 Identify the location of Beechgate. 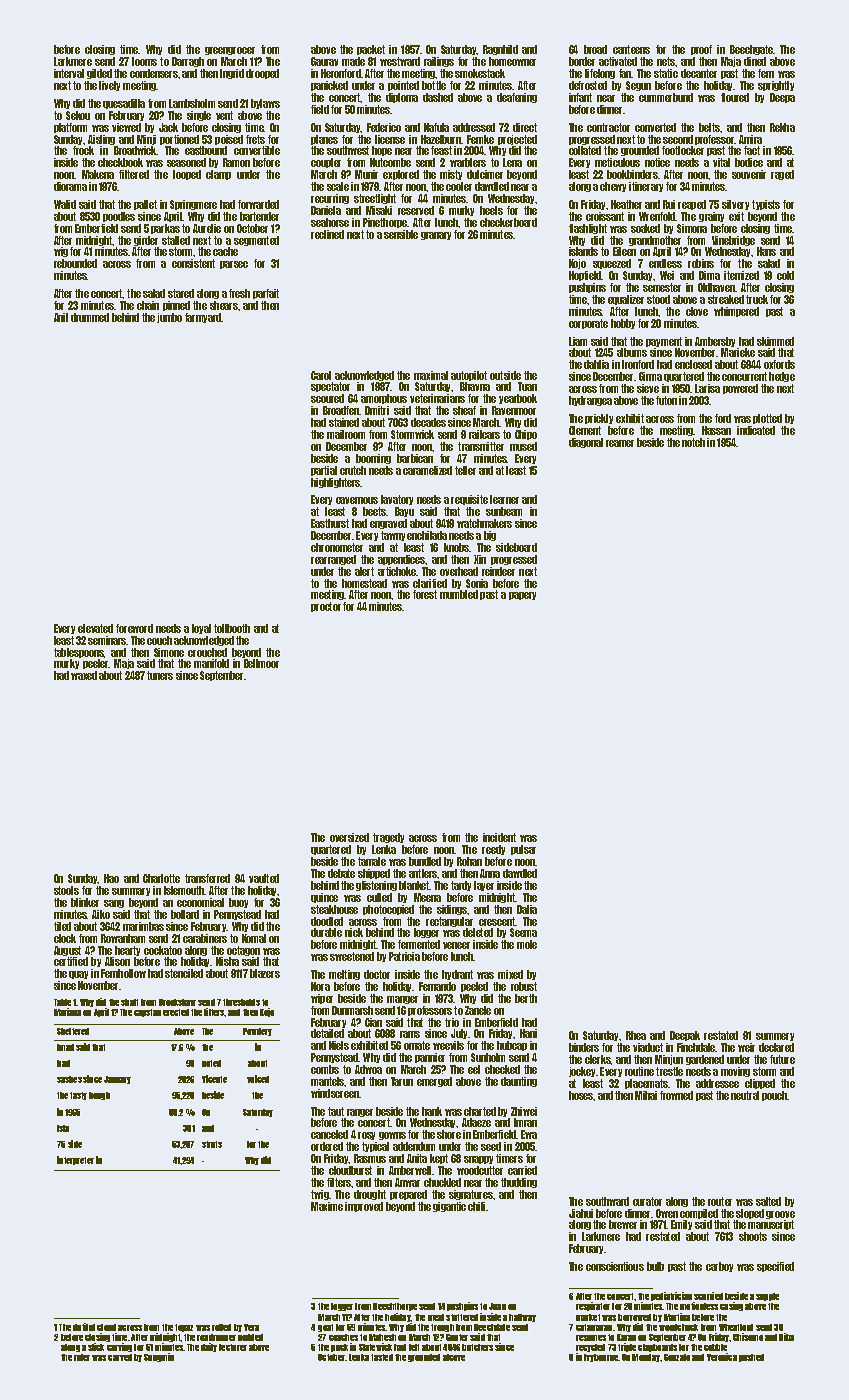
(751, 50).
